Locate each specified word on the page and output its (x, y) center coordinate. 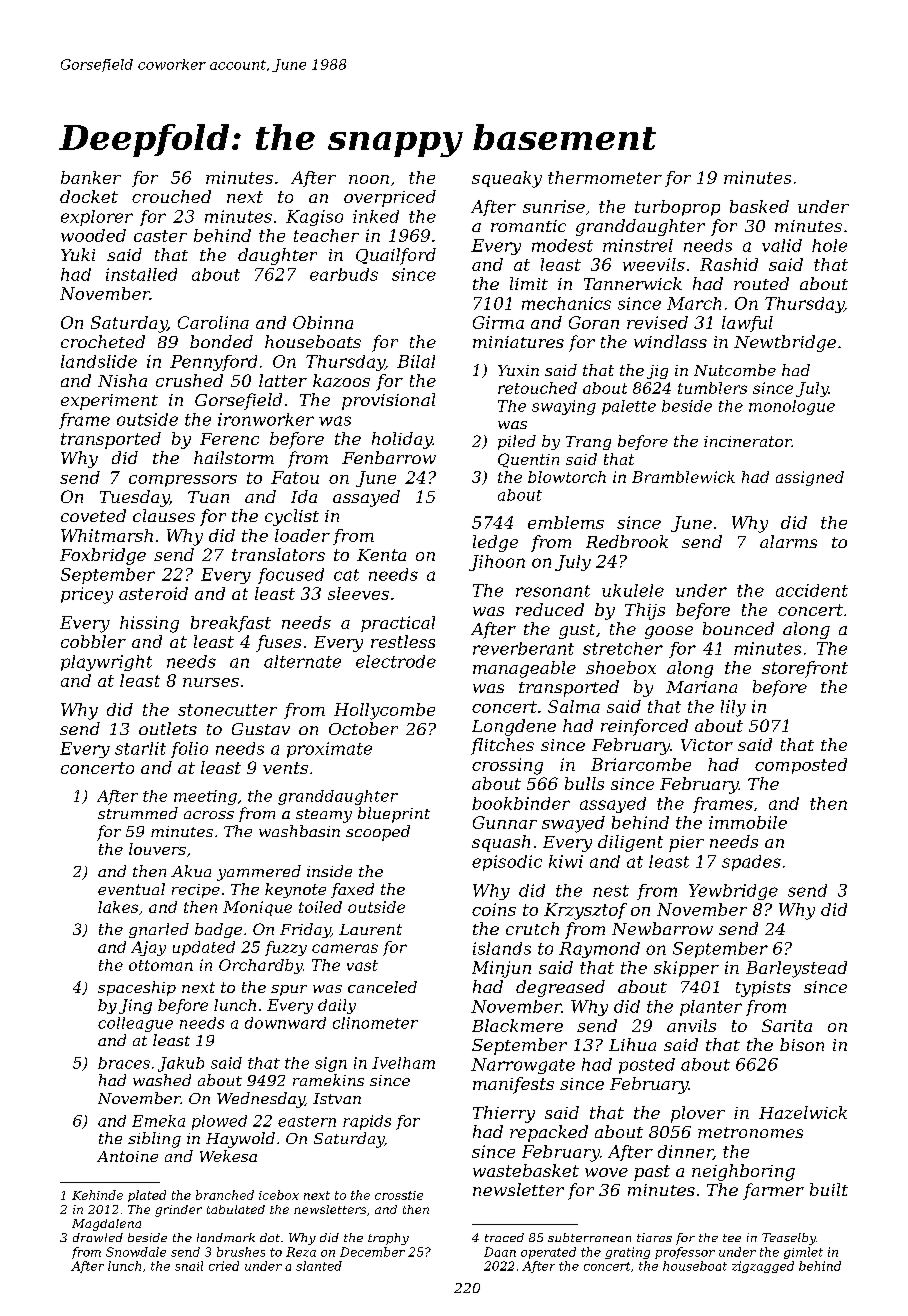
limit (529, 283)
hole (829, 245)
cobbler (93, 641)
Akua (191, 871)
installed (141, 274)
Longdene (514, 727)
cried (224, 1266)
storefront (805, 669)
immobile (748, 822)
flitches (502, 746)
